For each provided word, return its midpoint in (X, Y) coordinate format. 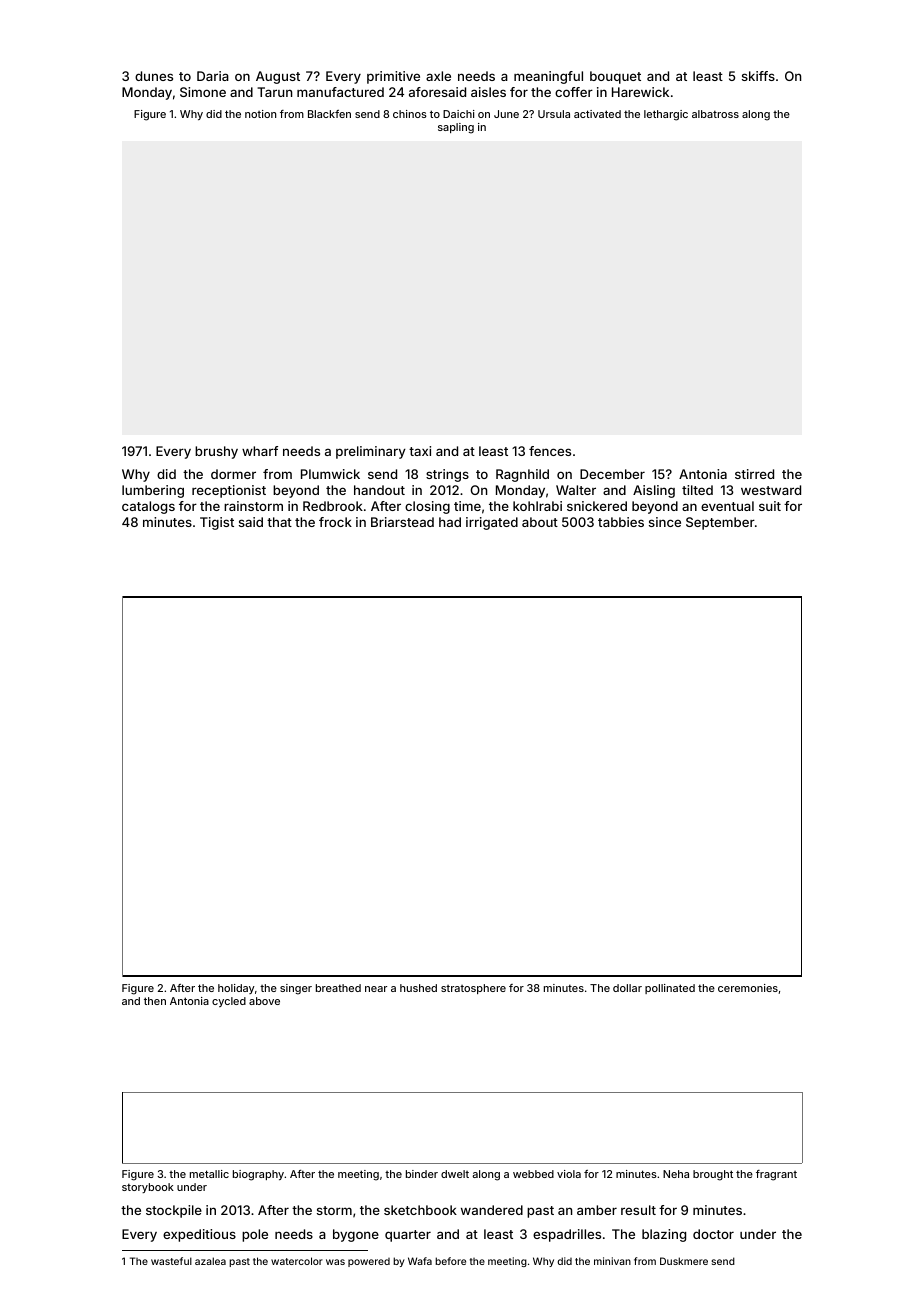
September (720, 523)
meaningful (548, 77)
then (155, 1001)
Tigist (217, 523)
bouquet (615, 77)
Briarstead (402, 522)
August (278, 77)
